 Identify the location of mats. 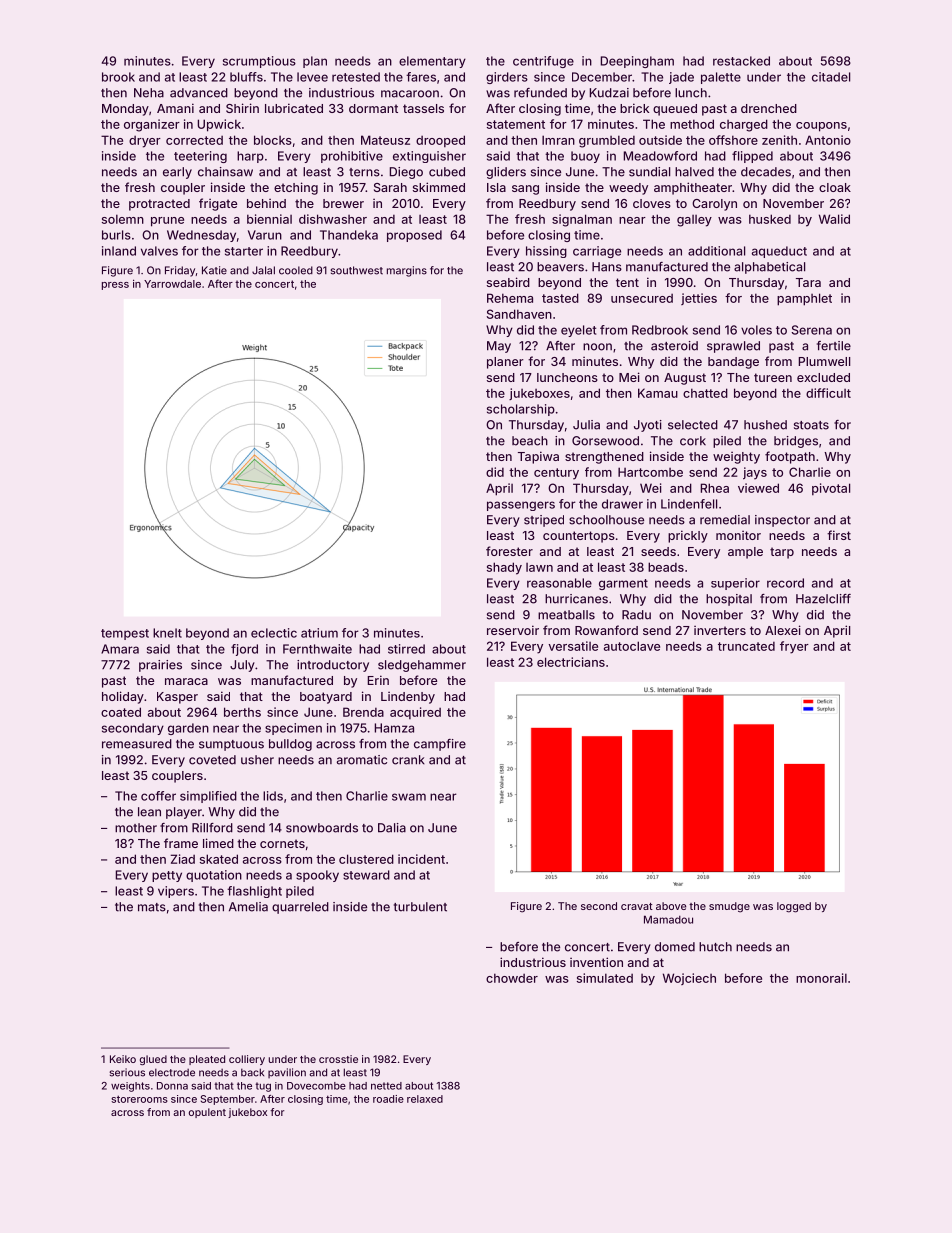
(152, 907).
